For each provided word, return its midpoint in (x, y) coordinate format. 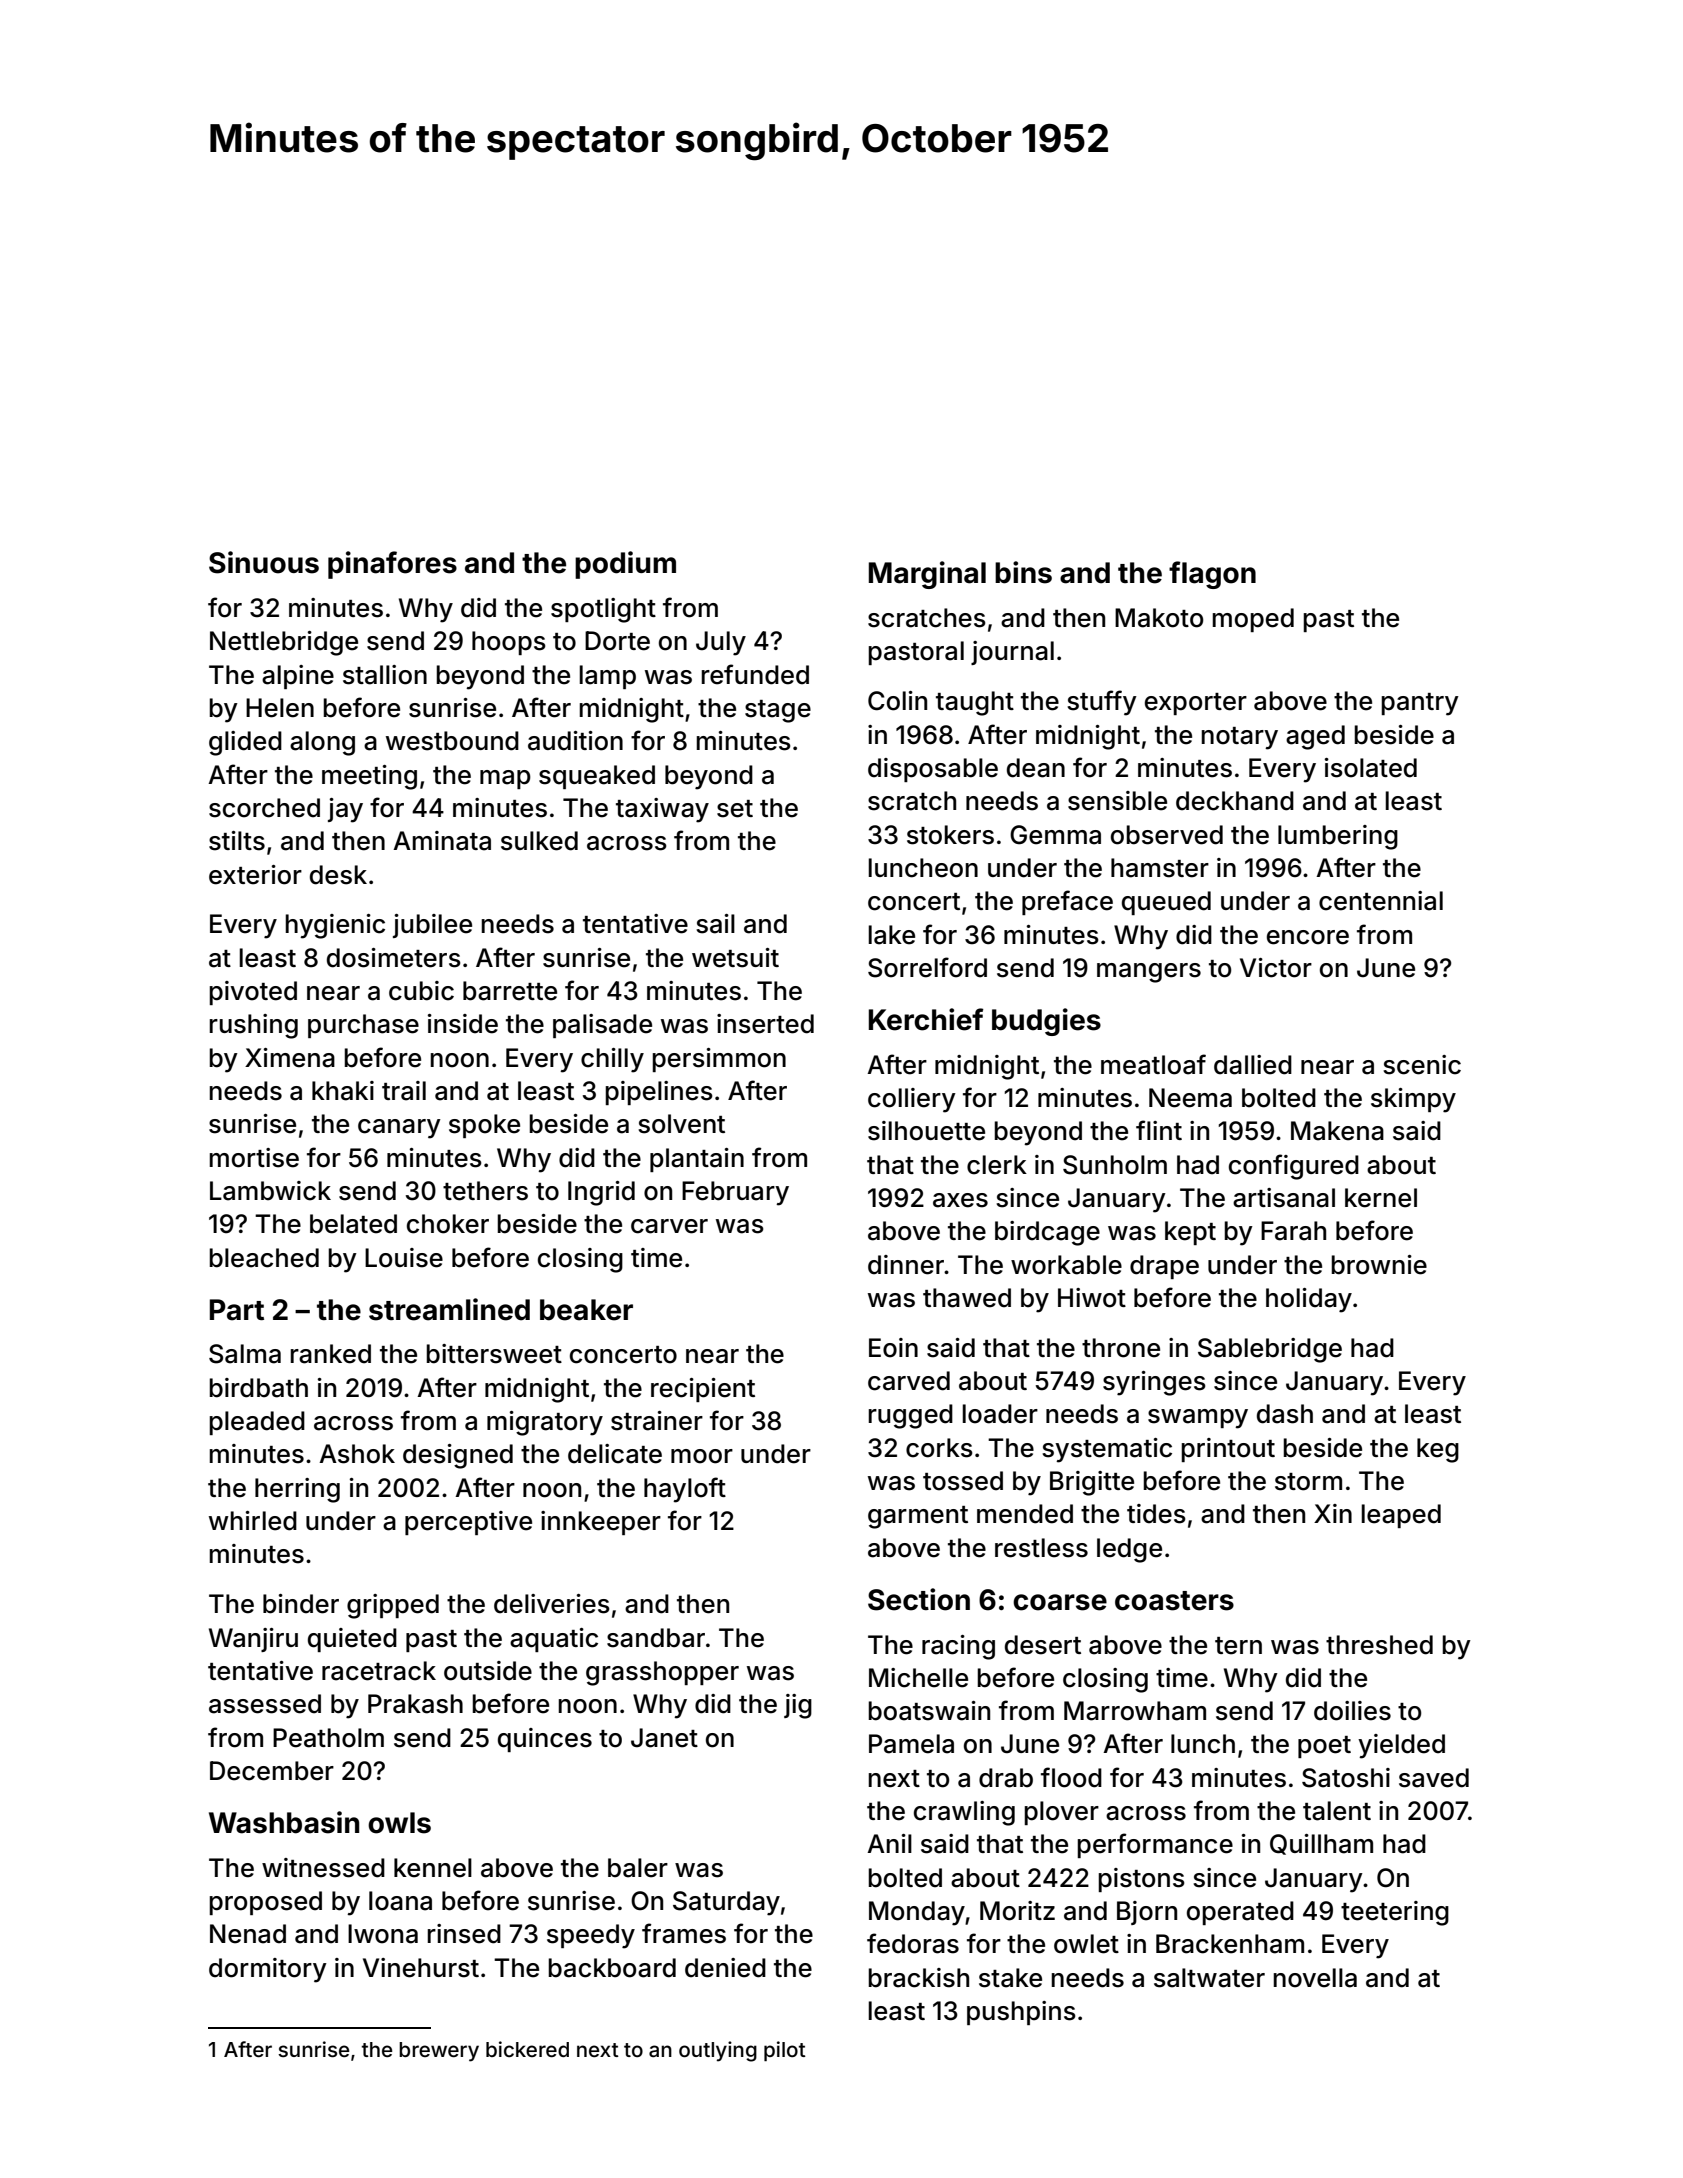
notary (1240, 738)
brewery (439, 2052)
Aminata (442, 841)
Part (237, 1310)
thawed (967, 1298)
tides (1156, 1514)
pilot (785, 2051)
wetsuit (735, 958)
